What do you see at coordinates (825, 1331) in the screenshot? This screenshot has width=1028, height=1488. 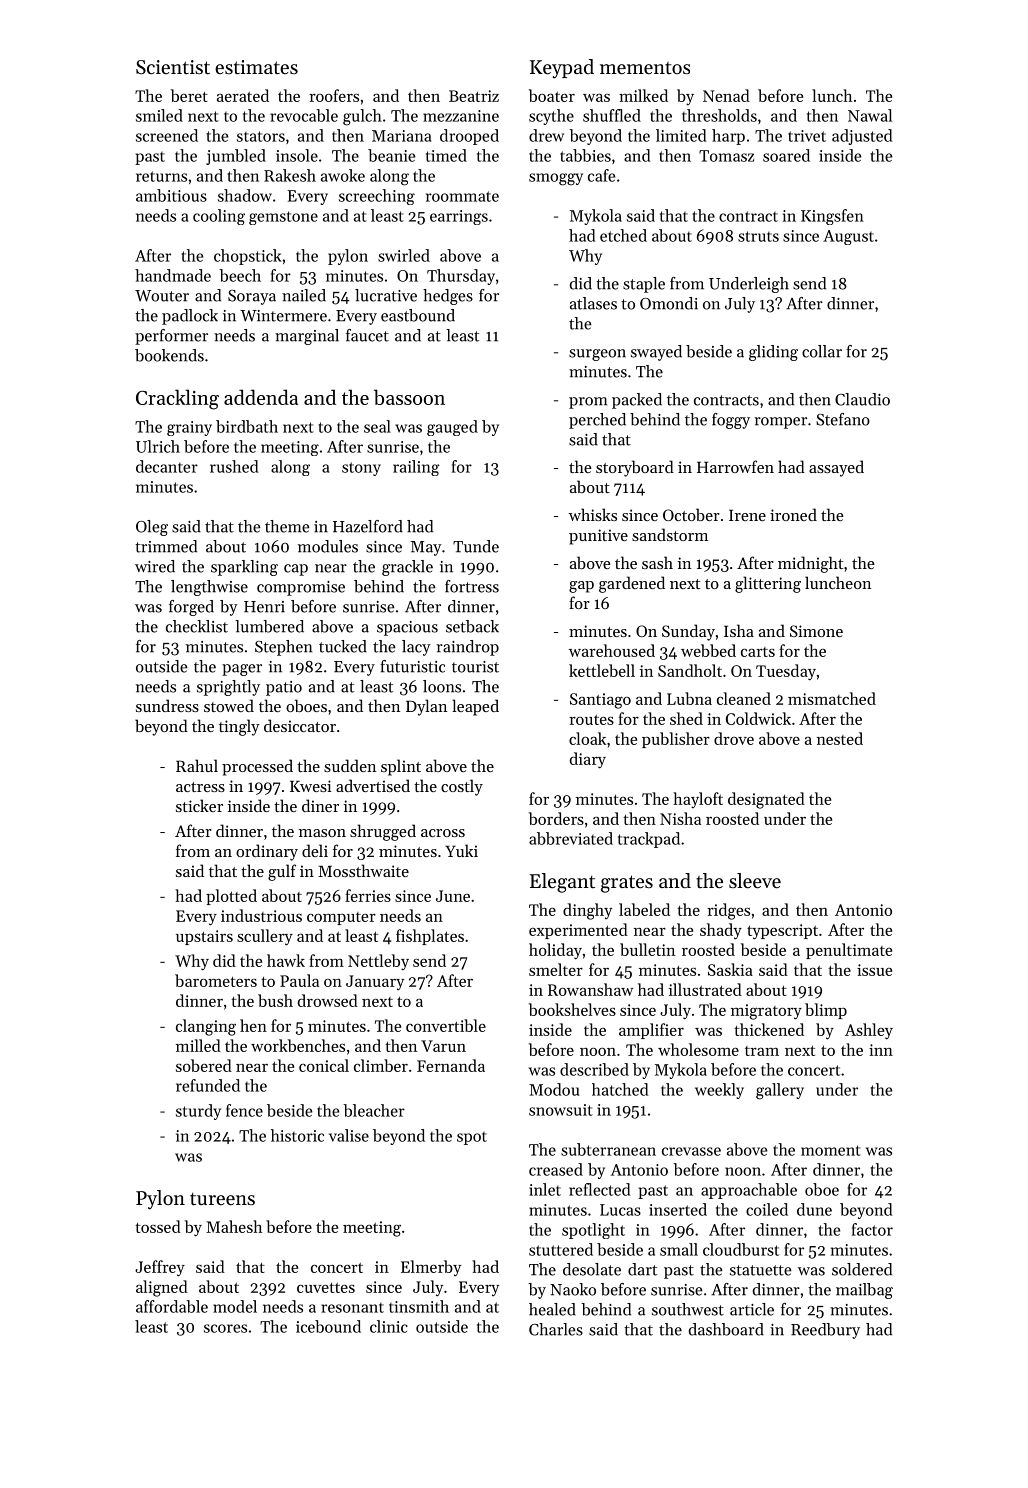 I see `Reedbury` at bounding box center [825, 1331].
